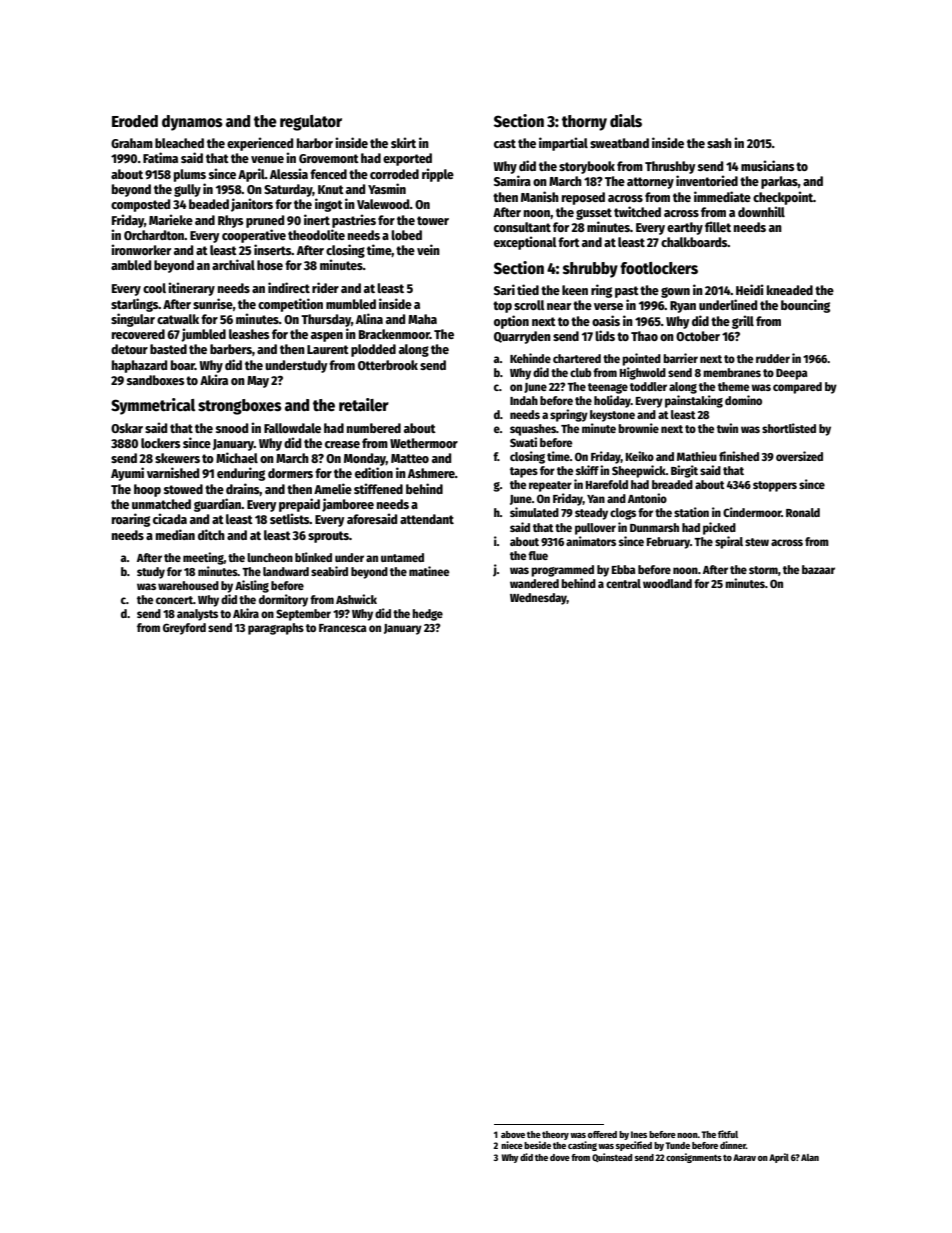  What do you see at coordinates (667, 583) in the page?
I see `woodland` at bounding box center [667, 583].
